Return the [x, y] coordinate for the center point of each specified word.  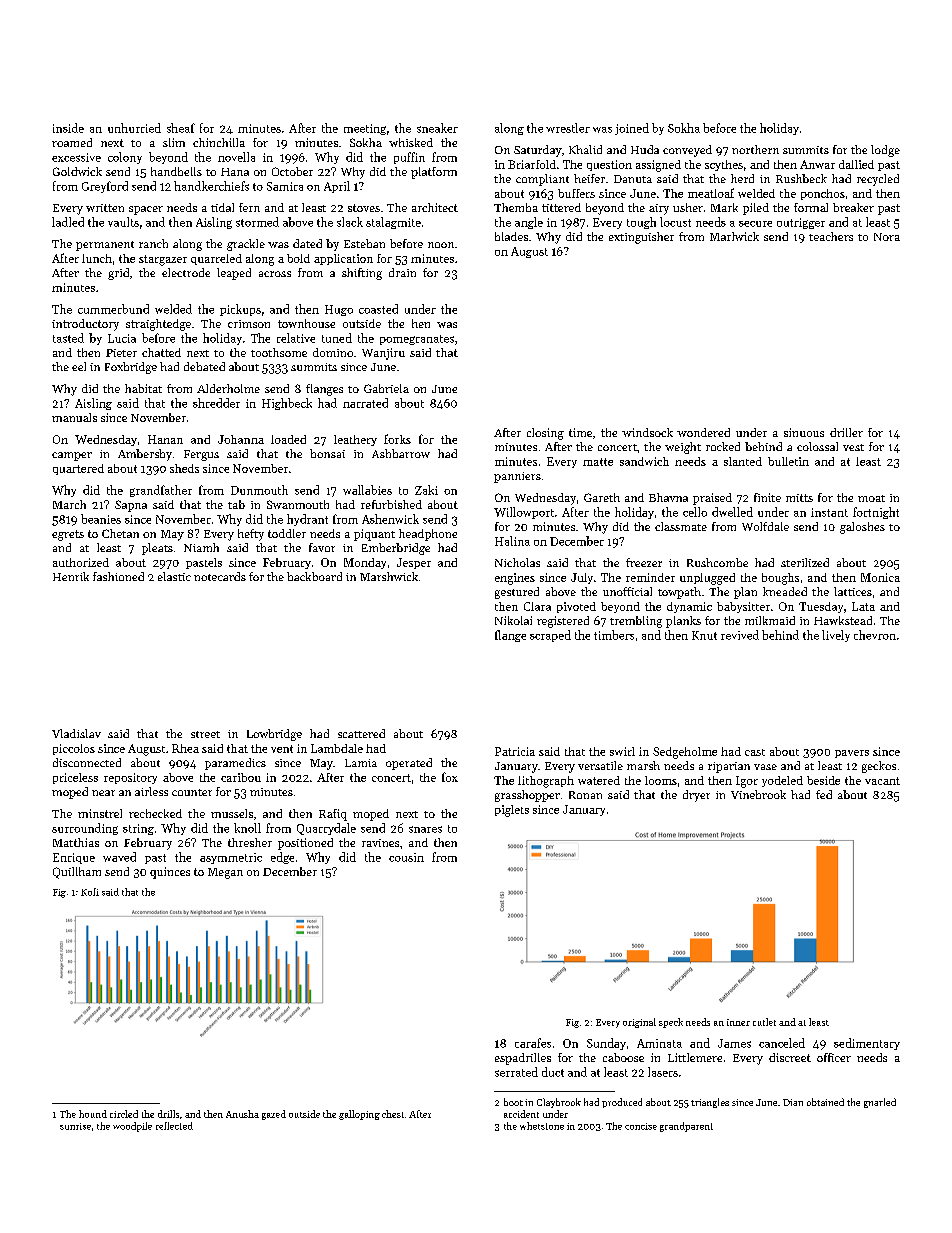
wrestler [568, 128]
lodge [885, 151]
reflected [174, 1126]
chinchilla [219, 142]
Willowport [524, 513]
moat [871, 498]
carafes [533, 1043]
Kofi [90, 892]
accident [521, 1114]
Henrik [71, 576]
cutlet [764, 1022]
